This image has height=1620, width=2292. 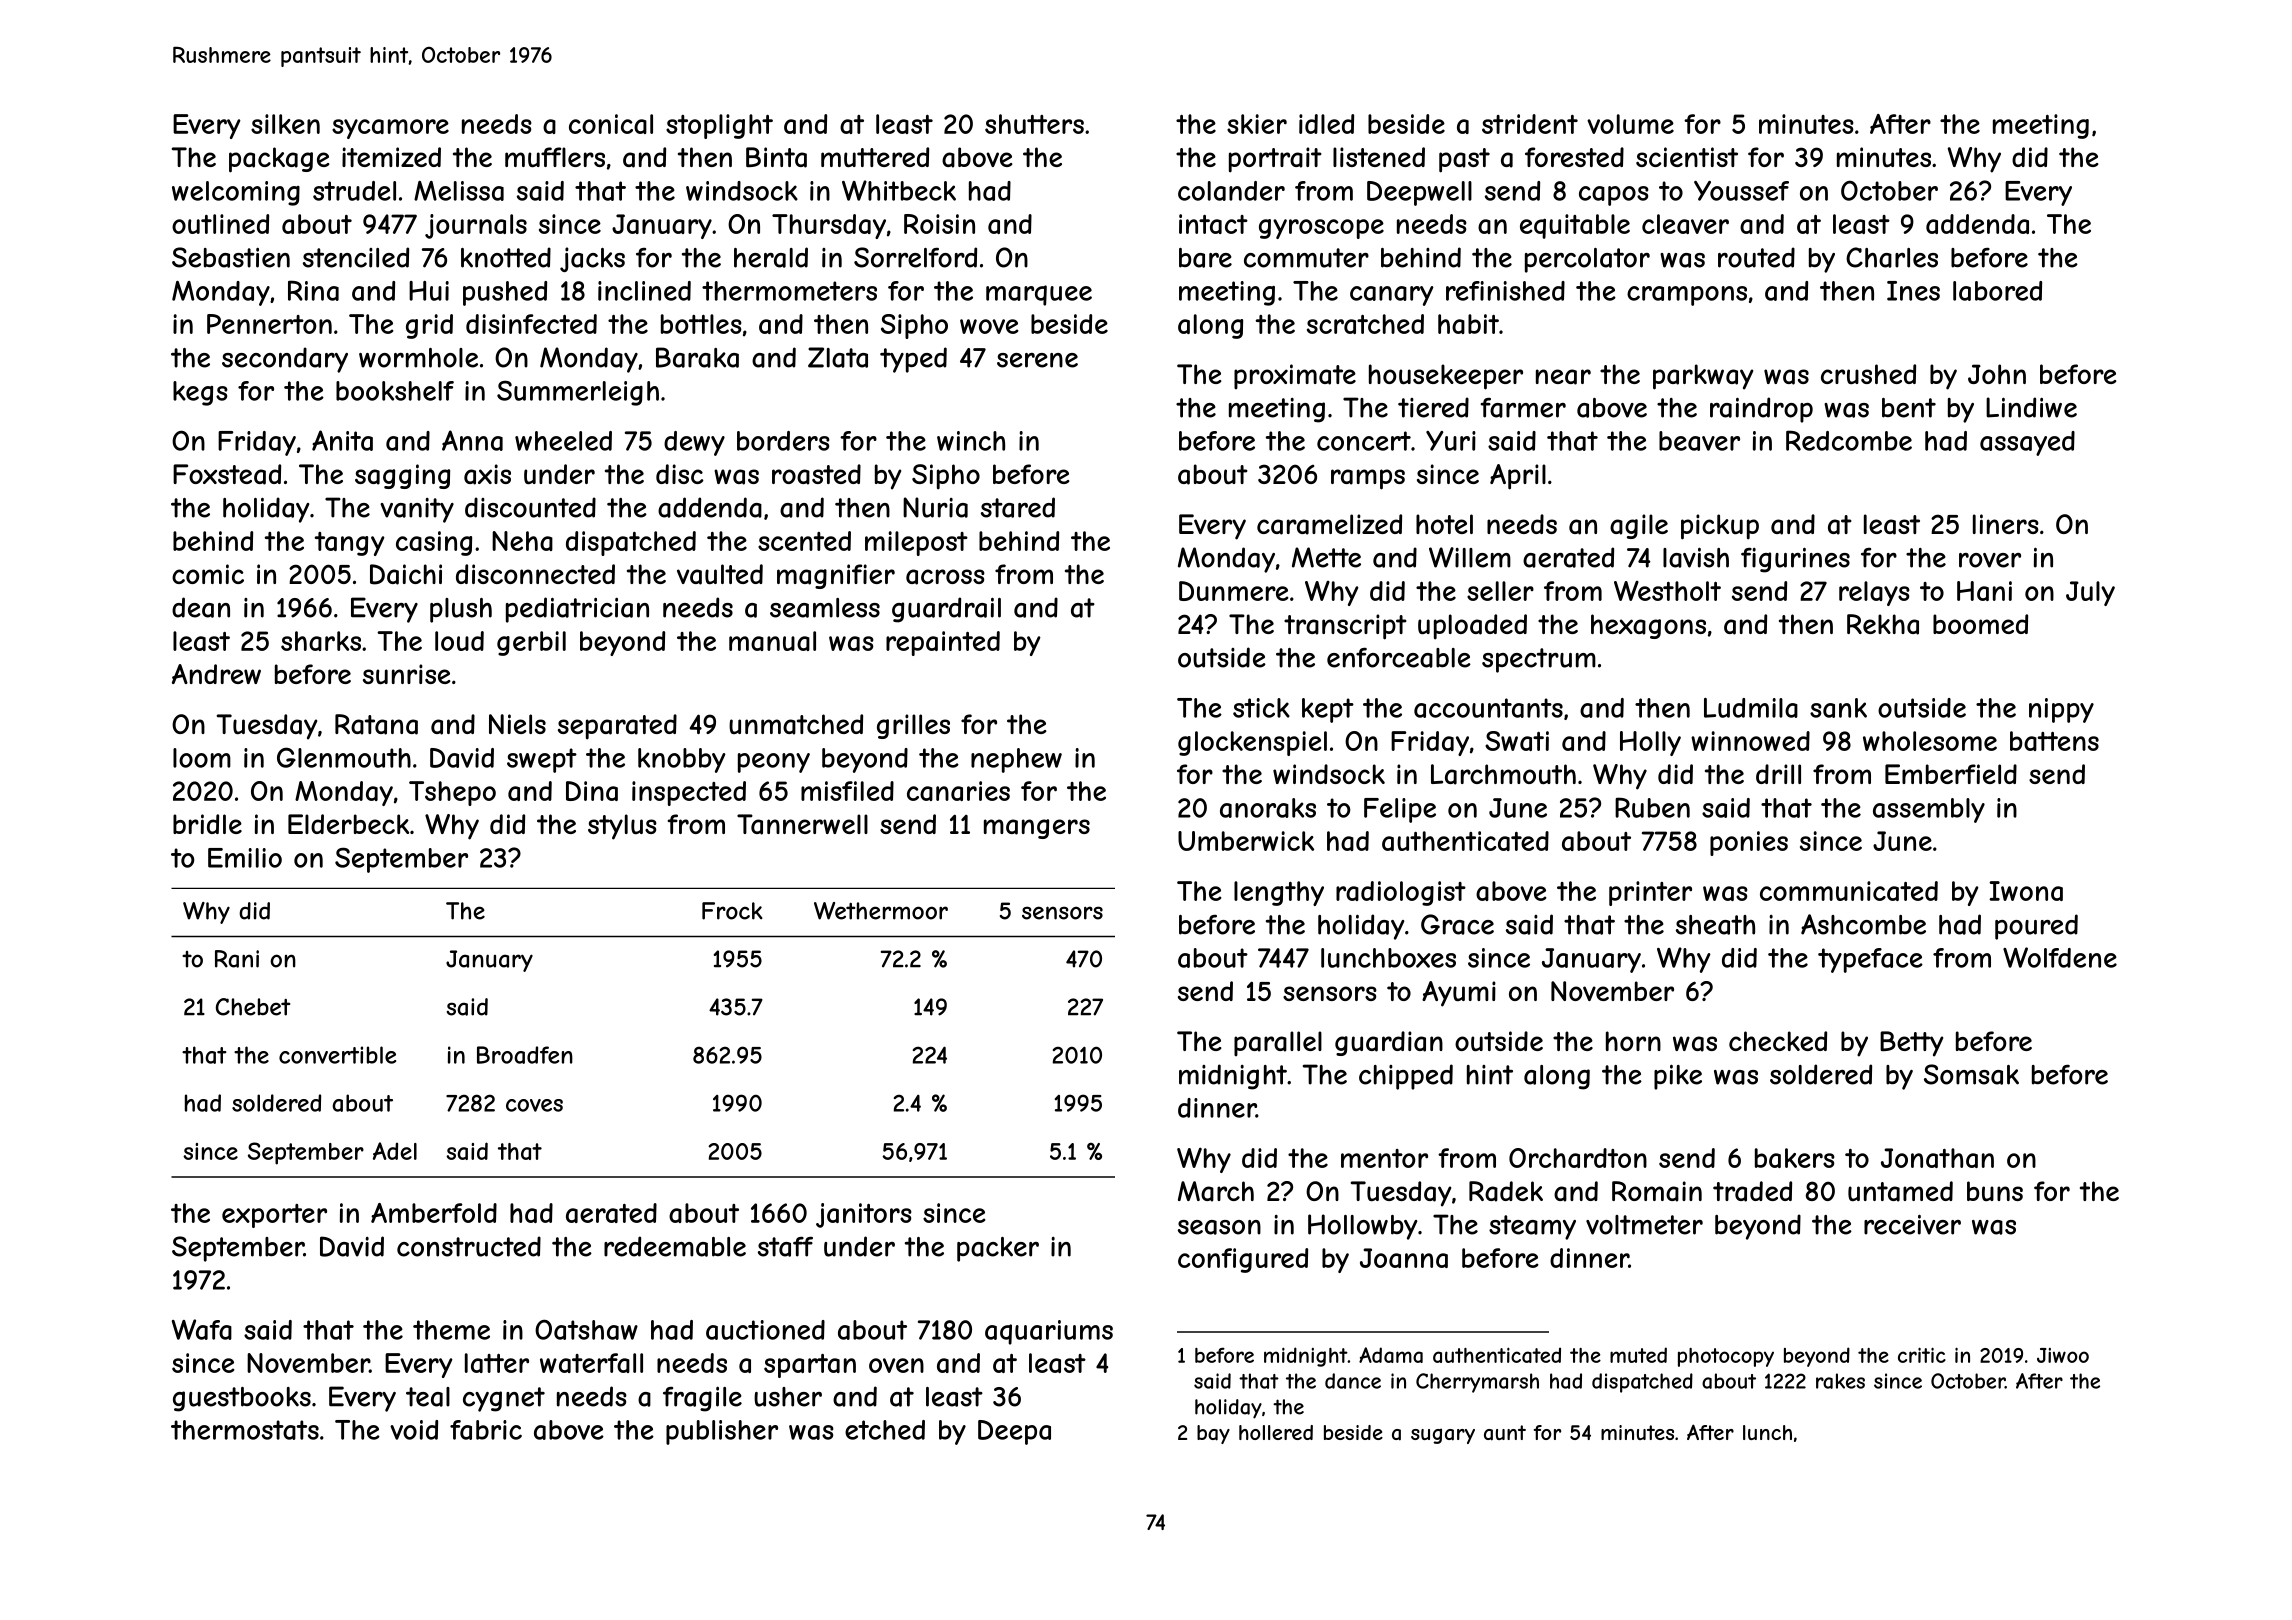 I want to click on Jiwoo, so click(x=2063, y=1355).
